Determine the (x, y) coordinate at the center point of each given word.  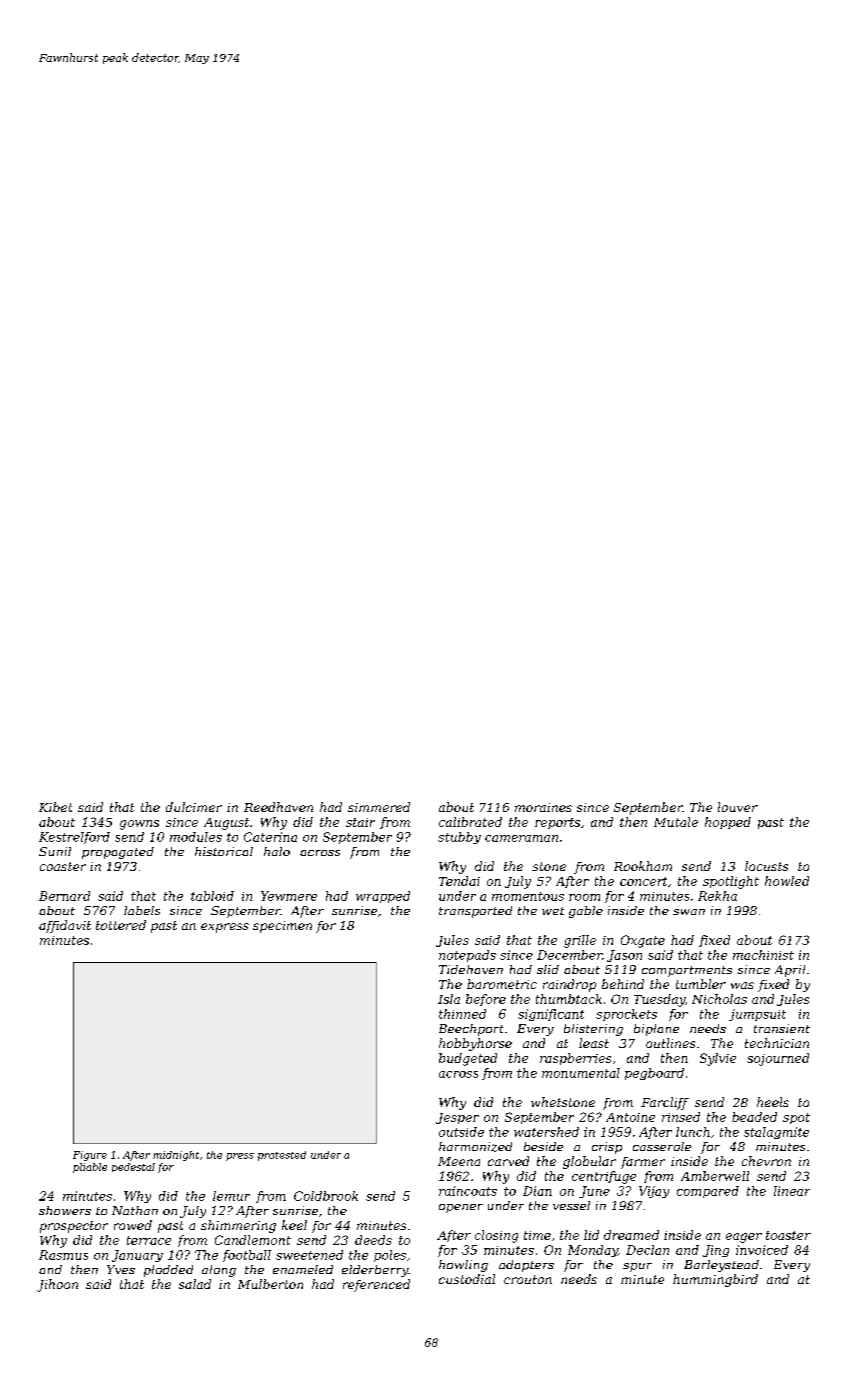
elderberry (375, 1271)
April (790, 971)
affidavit (65, 926)
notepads (467, 956)
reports (557, 823)
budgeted (468, 1059)
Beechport (471, 1030)
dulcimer (194, 807)
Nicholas (719, 999)
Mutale (676, 822)
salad (195, 1284)
